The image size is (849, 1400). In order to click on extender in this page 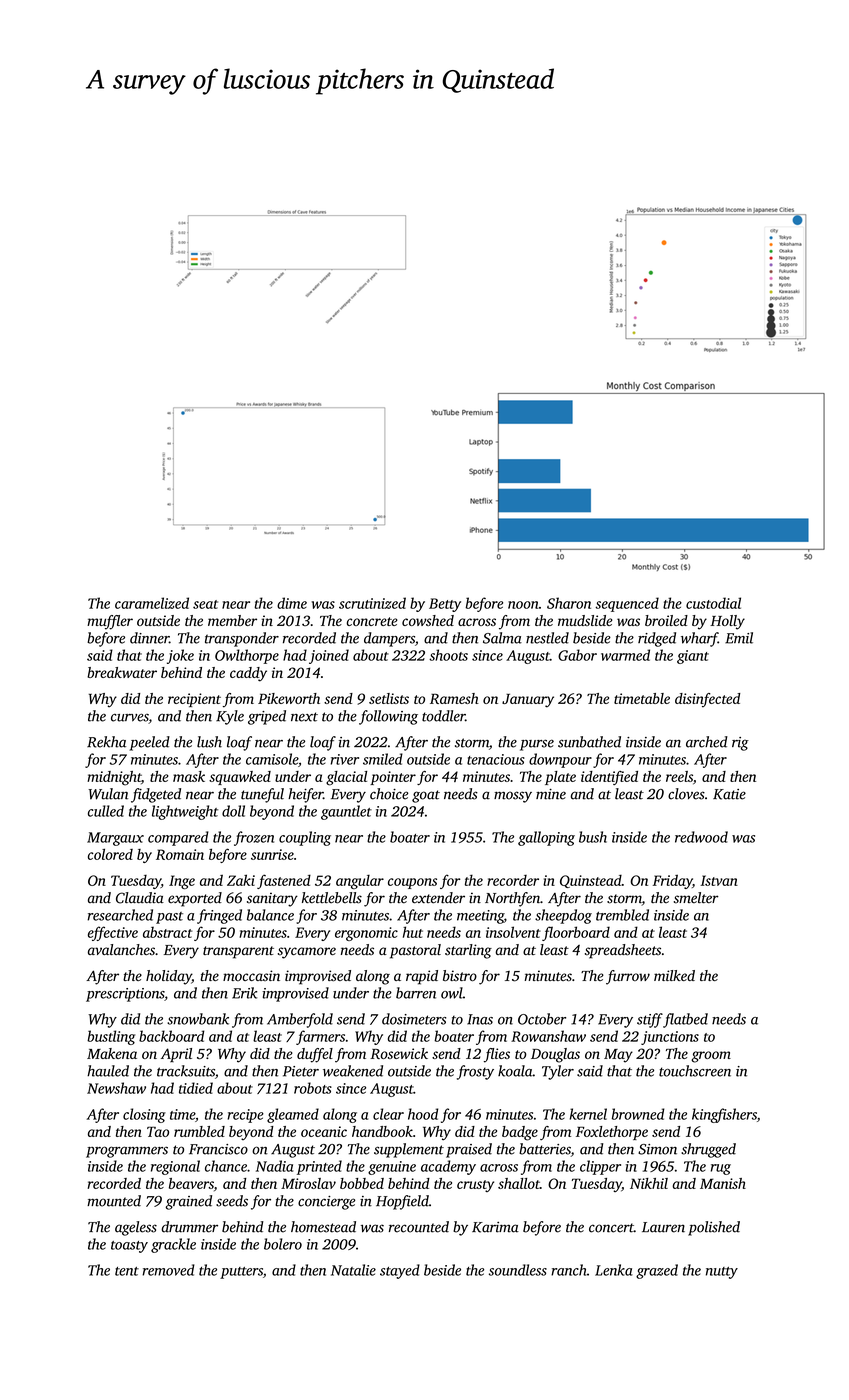, I will do `click(438, 898)`.
